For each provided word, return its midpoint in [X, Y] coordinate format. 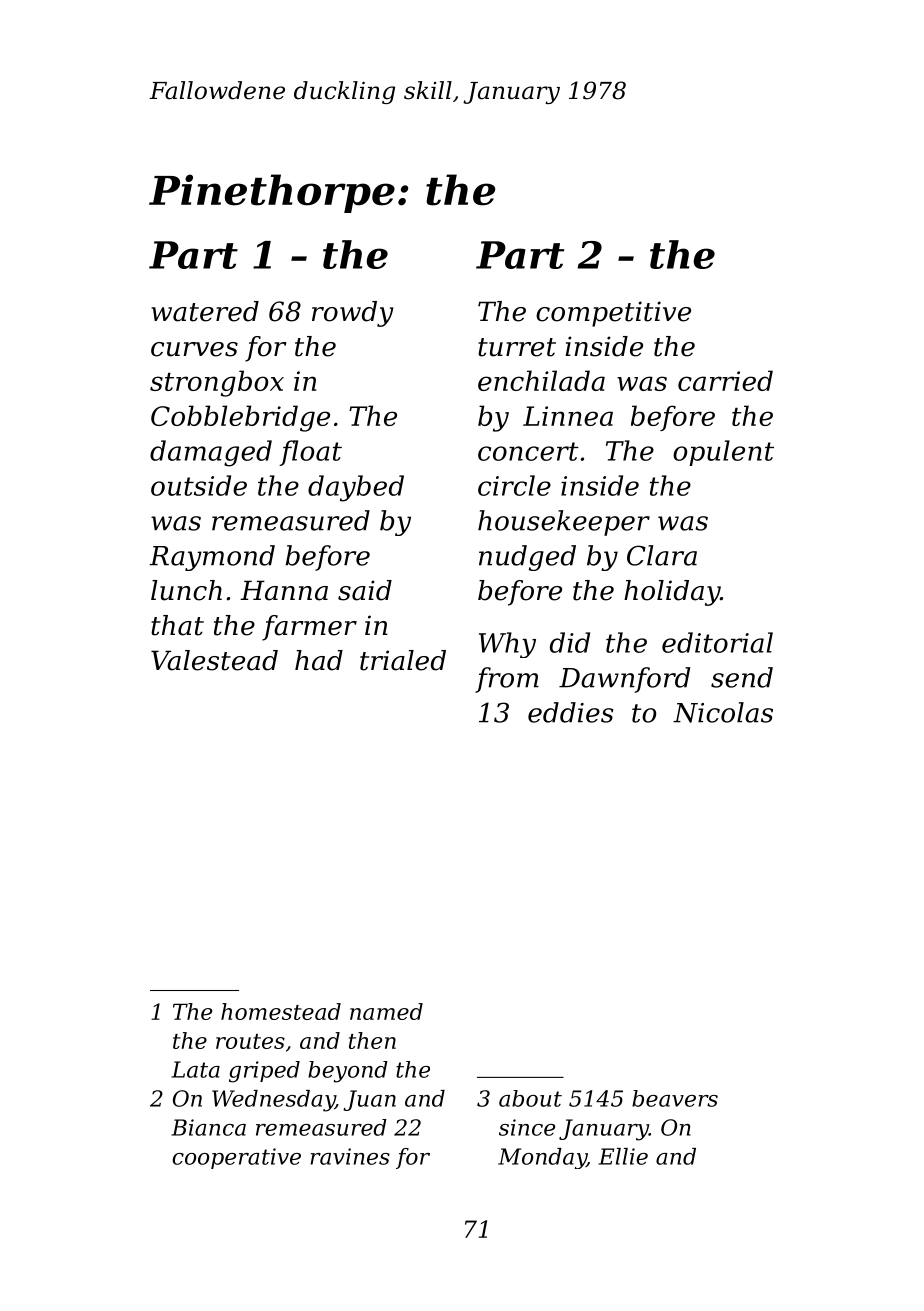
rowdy [352, 314]
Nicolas [723, 712]
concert [528, 451]
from [507, 680]
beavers [675, 1098]
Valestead [214, 660]
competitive [613, 314]
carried [725, 380]
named [386, 1011]
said [365, 590]
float [310, 453]
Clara [662, 555]
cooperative [236, 1158]
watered [205, 311]
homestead [281, 1011]
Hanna [284, 590]
